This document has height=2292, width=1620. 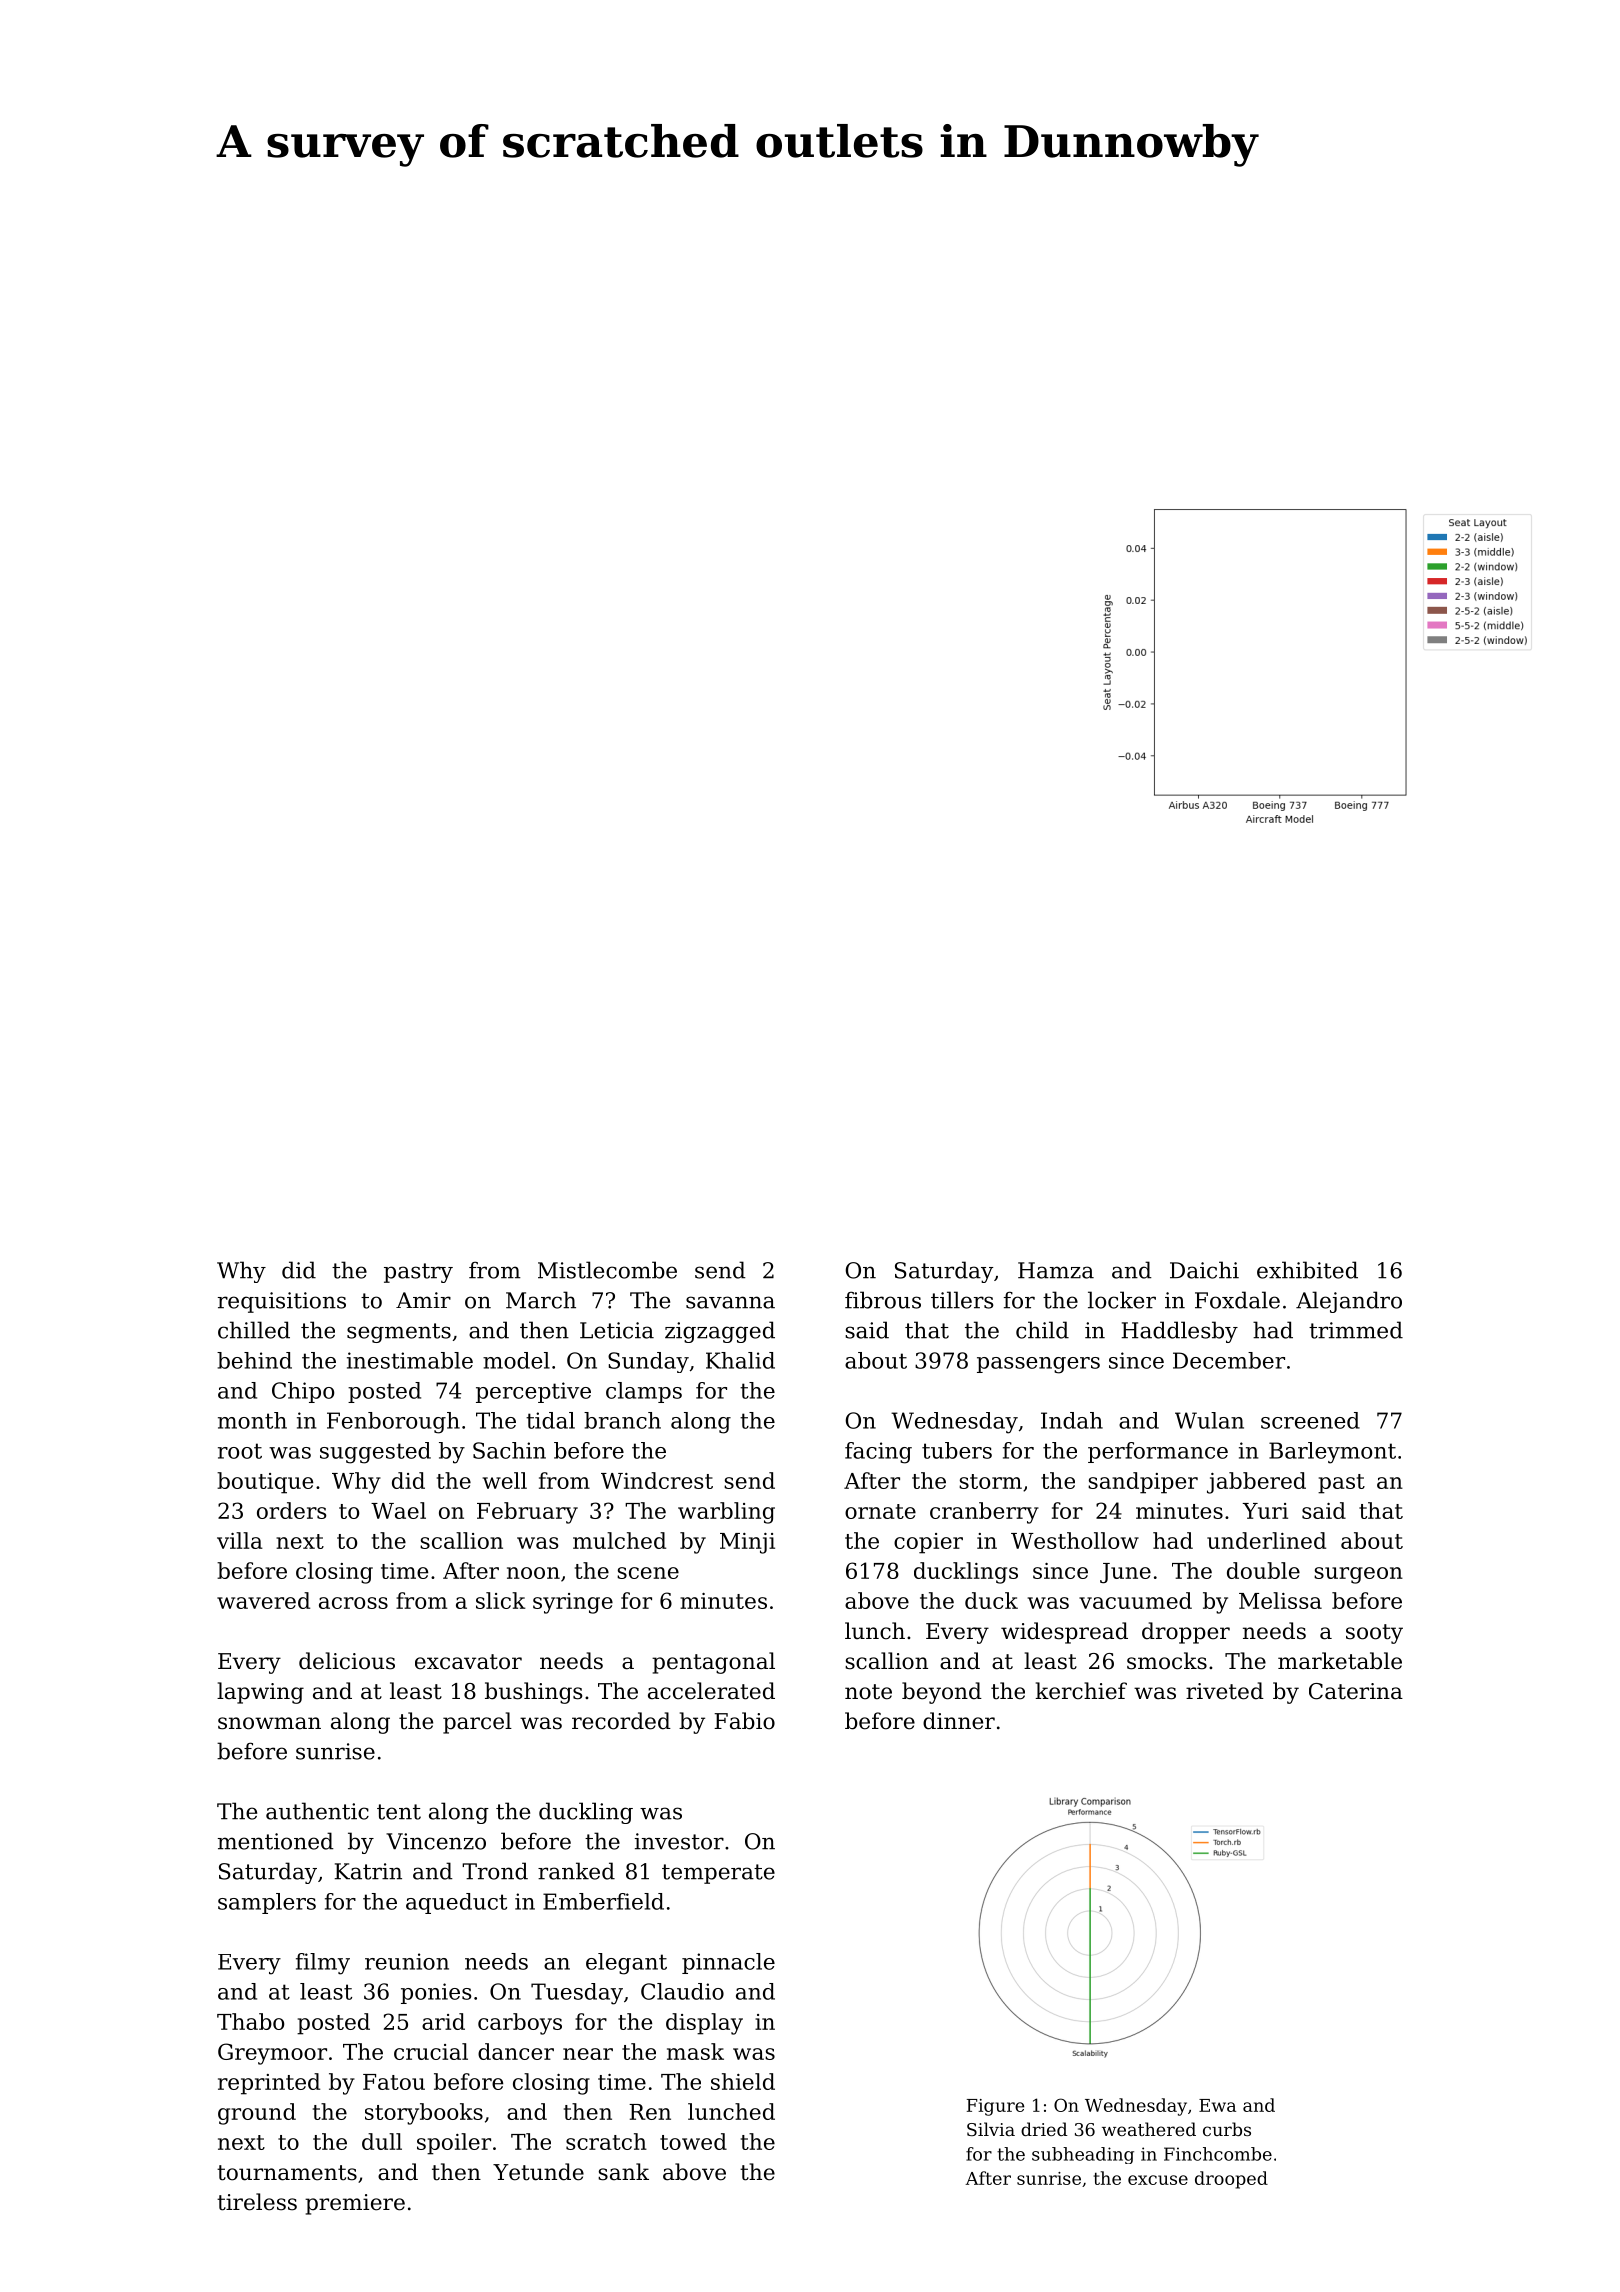 I want to click on ranked, so click(x=576, y=1871).
